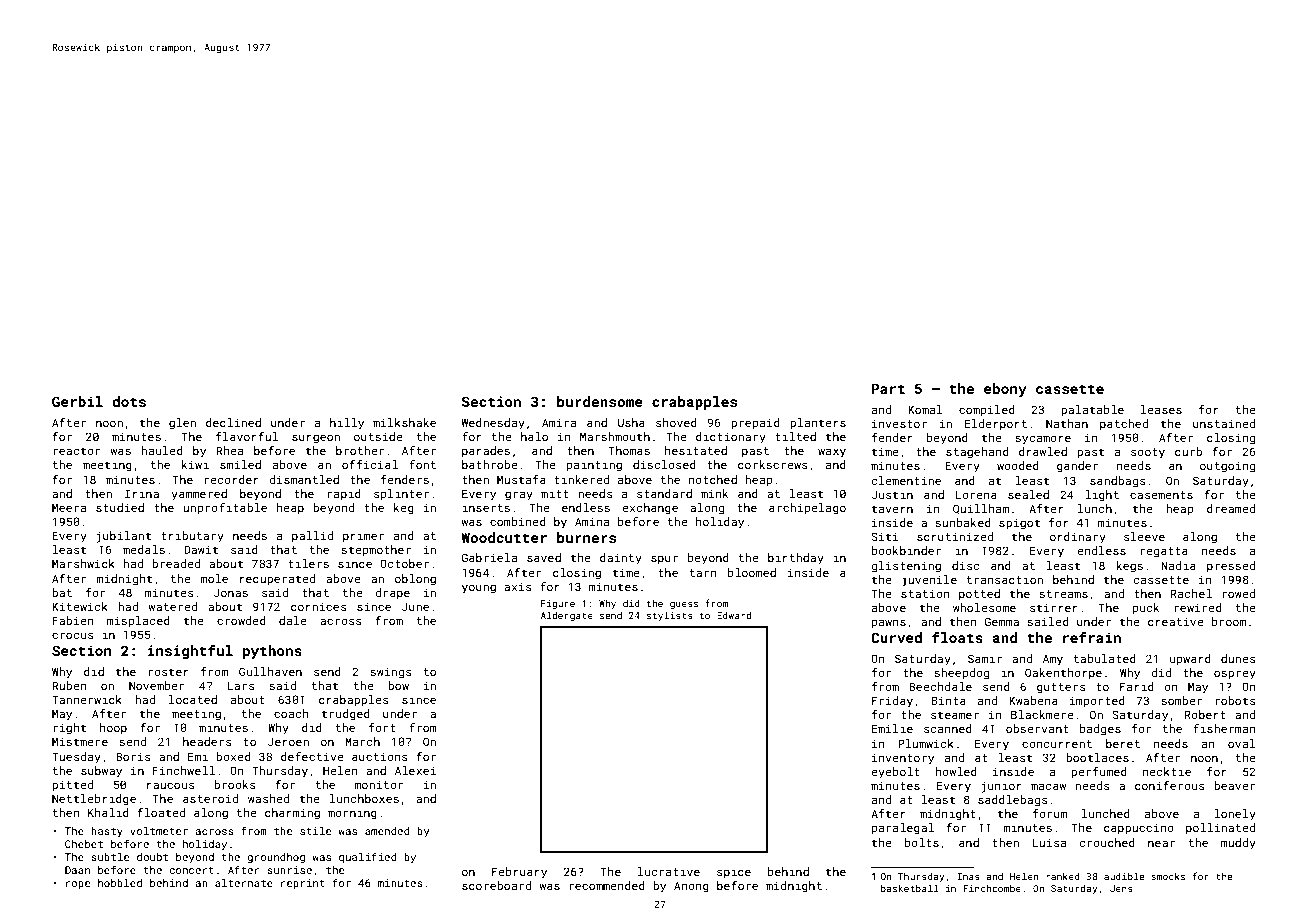 The image size is (1308, 924). I want to click on raucous, so click(171, 785).
